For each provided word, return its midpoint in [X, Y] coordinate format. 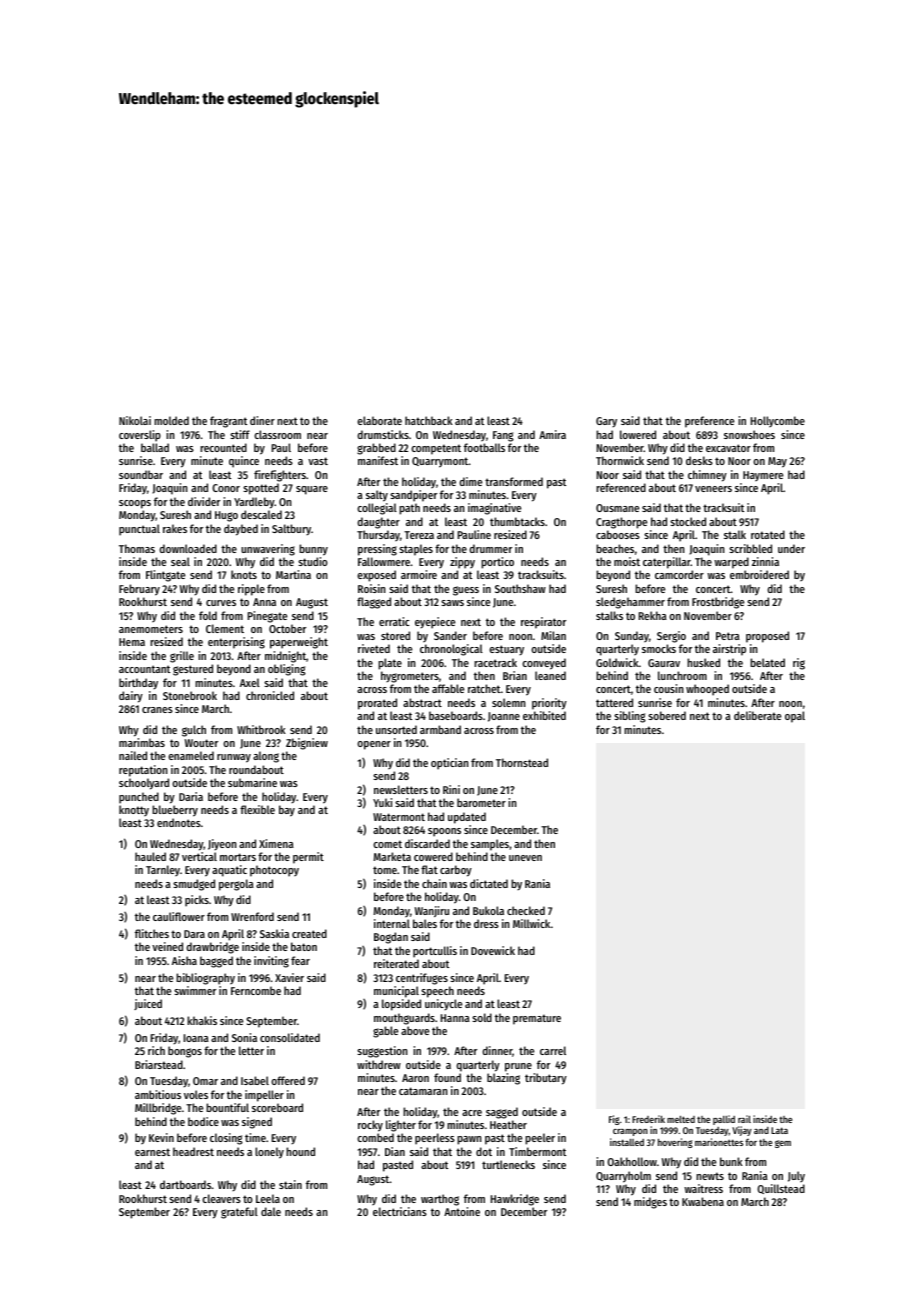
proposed [767, 637]
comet [387, 844]
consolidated [290, 1037]
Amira [552, 434]
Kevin [161, 1137]
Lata [779, 1130]
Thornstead [522, 762]
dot [484, 1151]
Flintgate [165, 576]
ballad [155, 447]
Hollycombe [778, 422]
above [415, 1030]
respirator [543, 623]
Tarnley [163, 871]
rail [744, 1119]
